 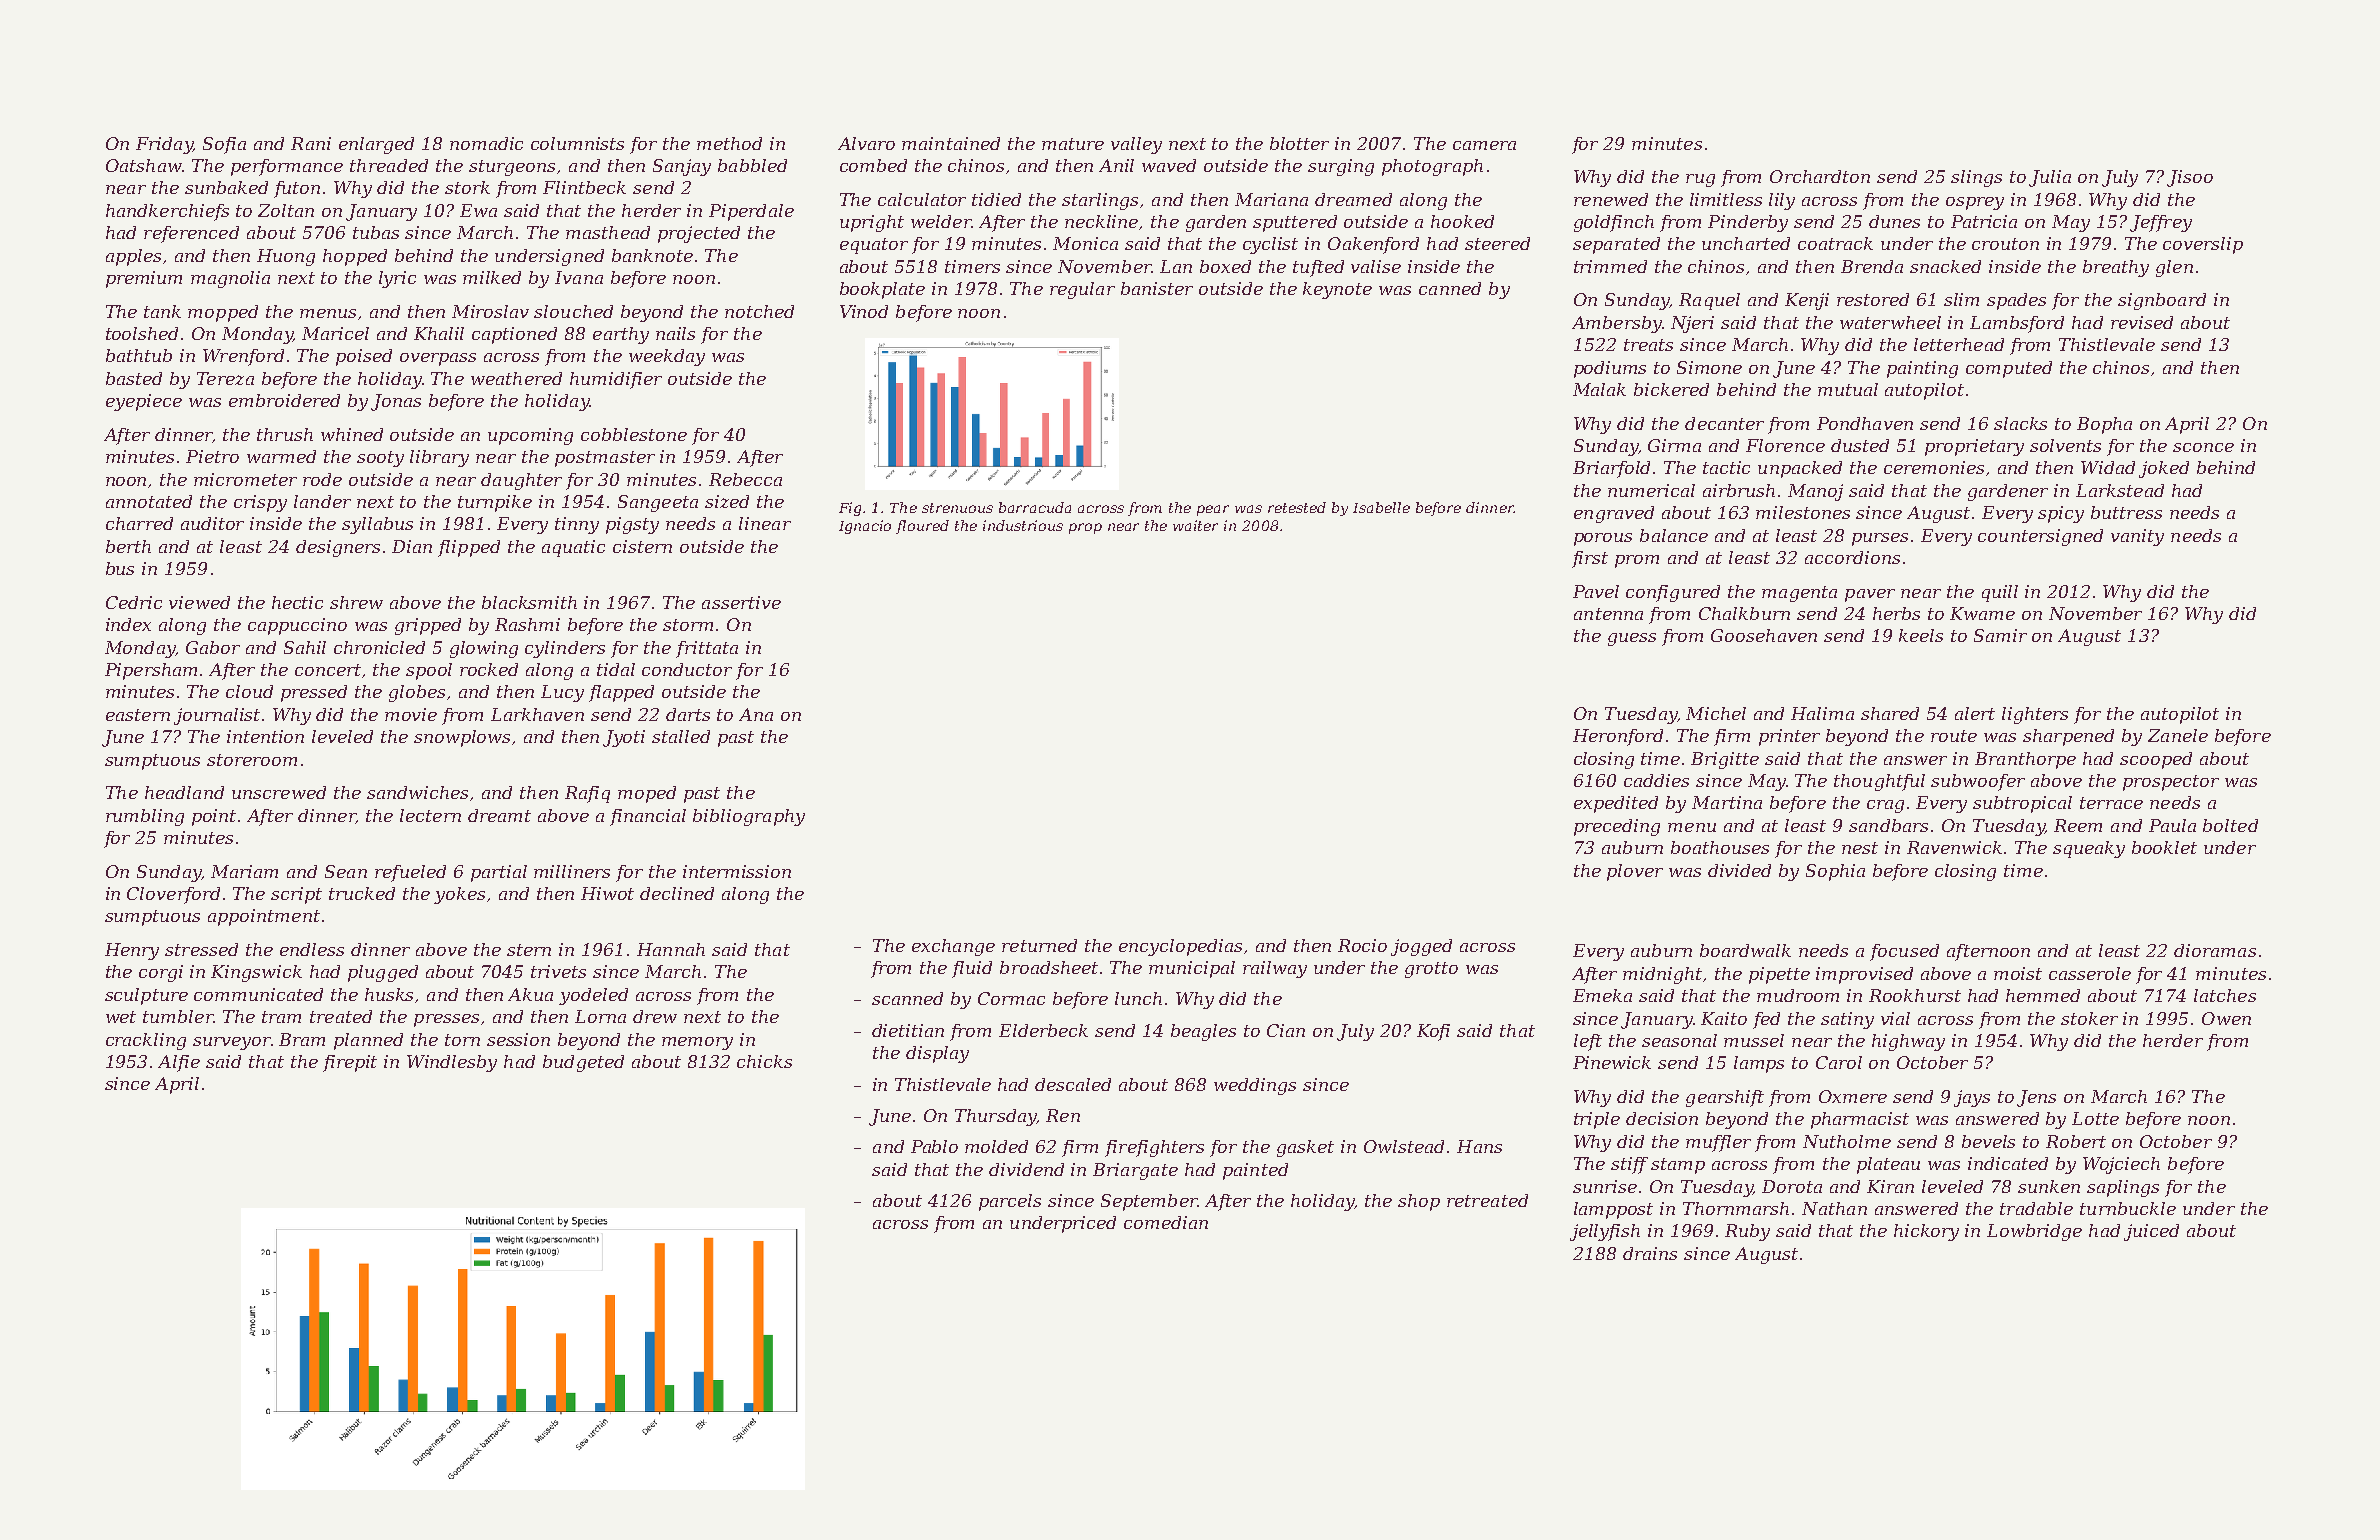 I want to click on Sangeeta, so click(x=658, y=503).
